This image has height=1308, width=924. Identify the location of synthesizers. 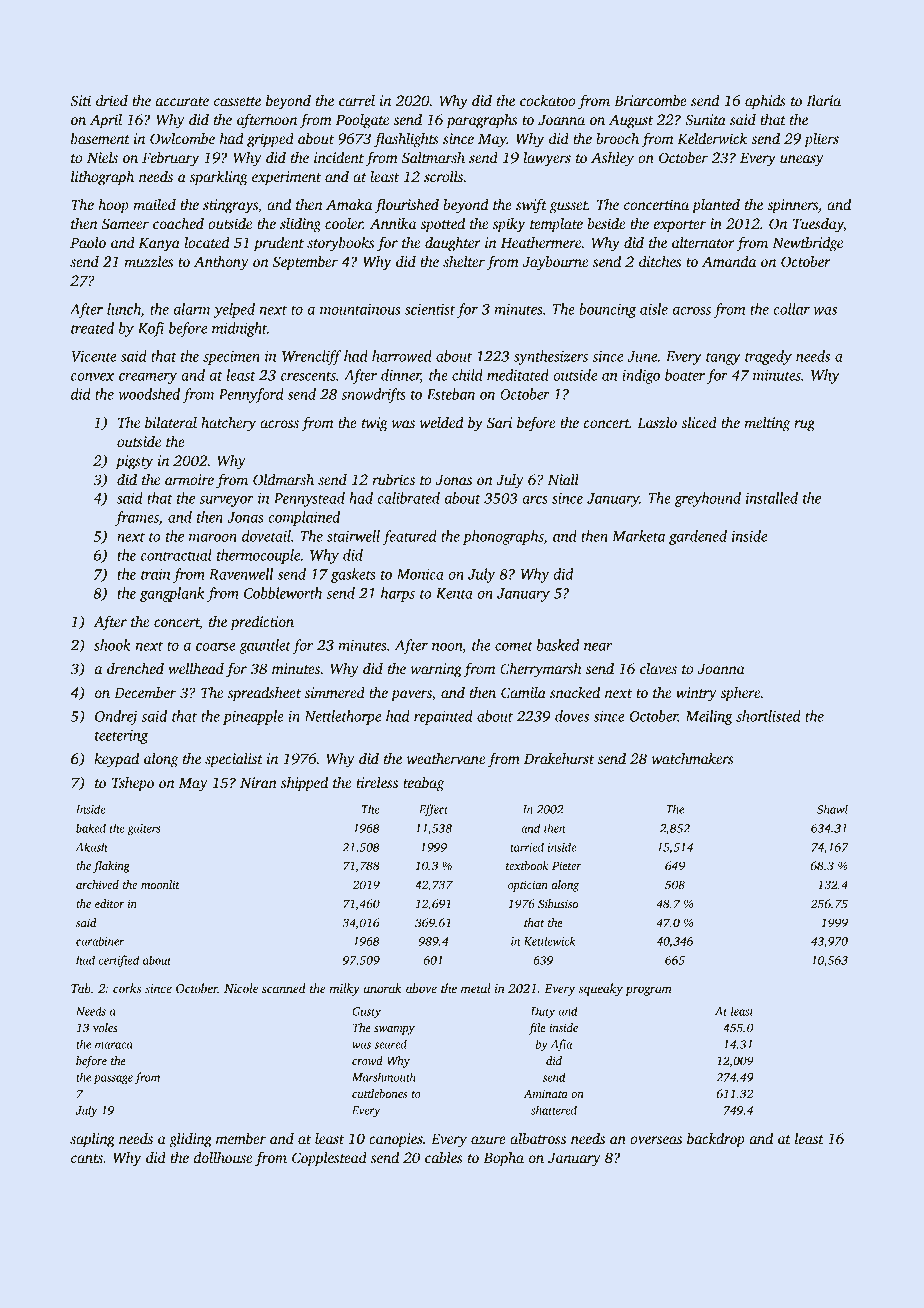
(551, 357).
